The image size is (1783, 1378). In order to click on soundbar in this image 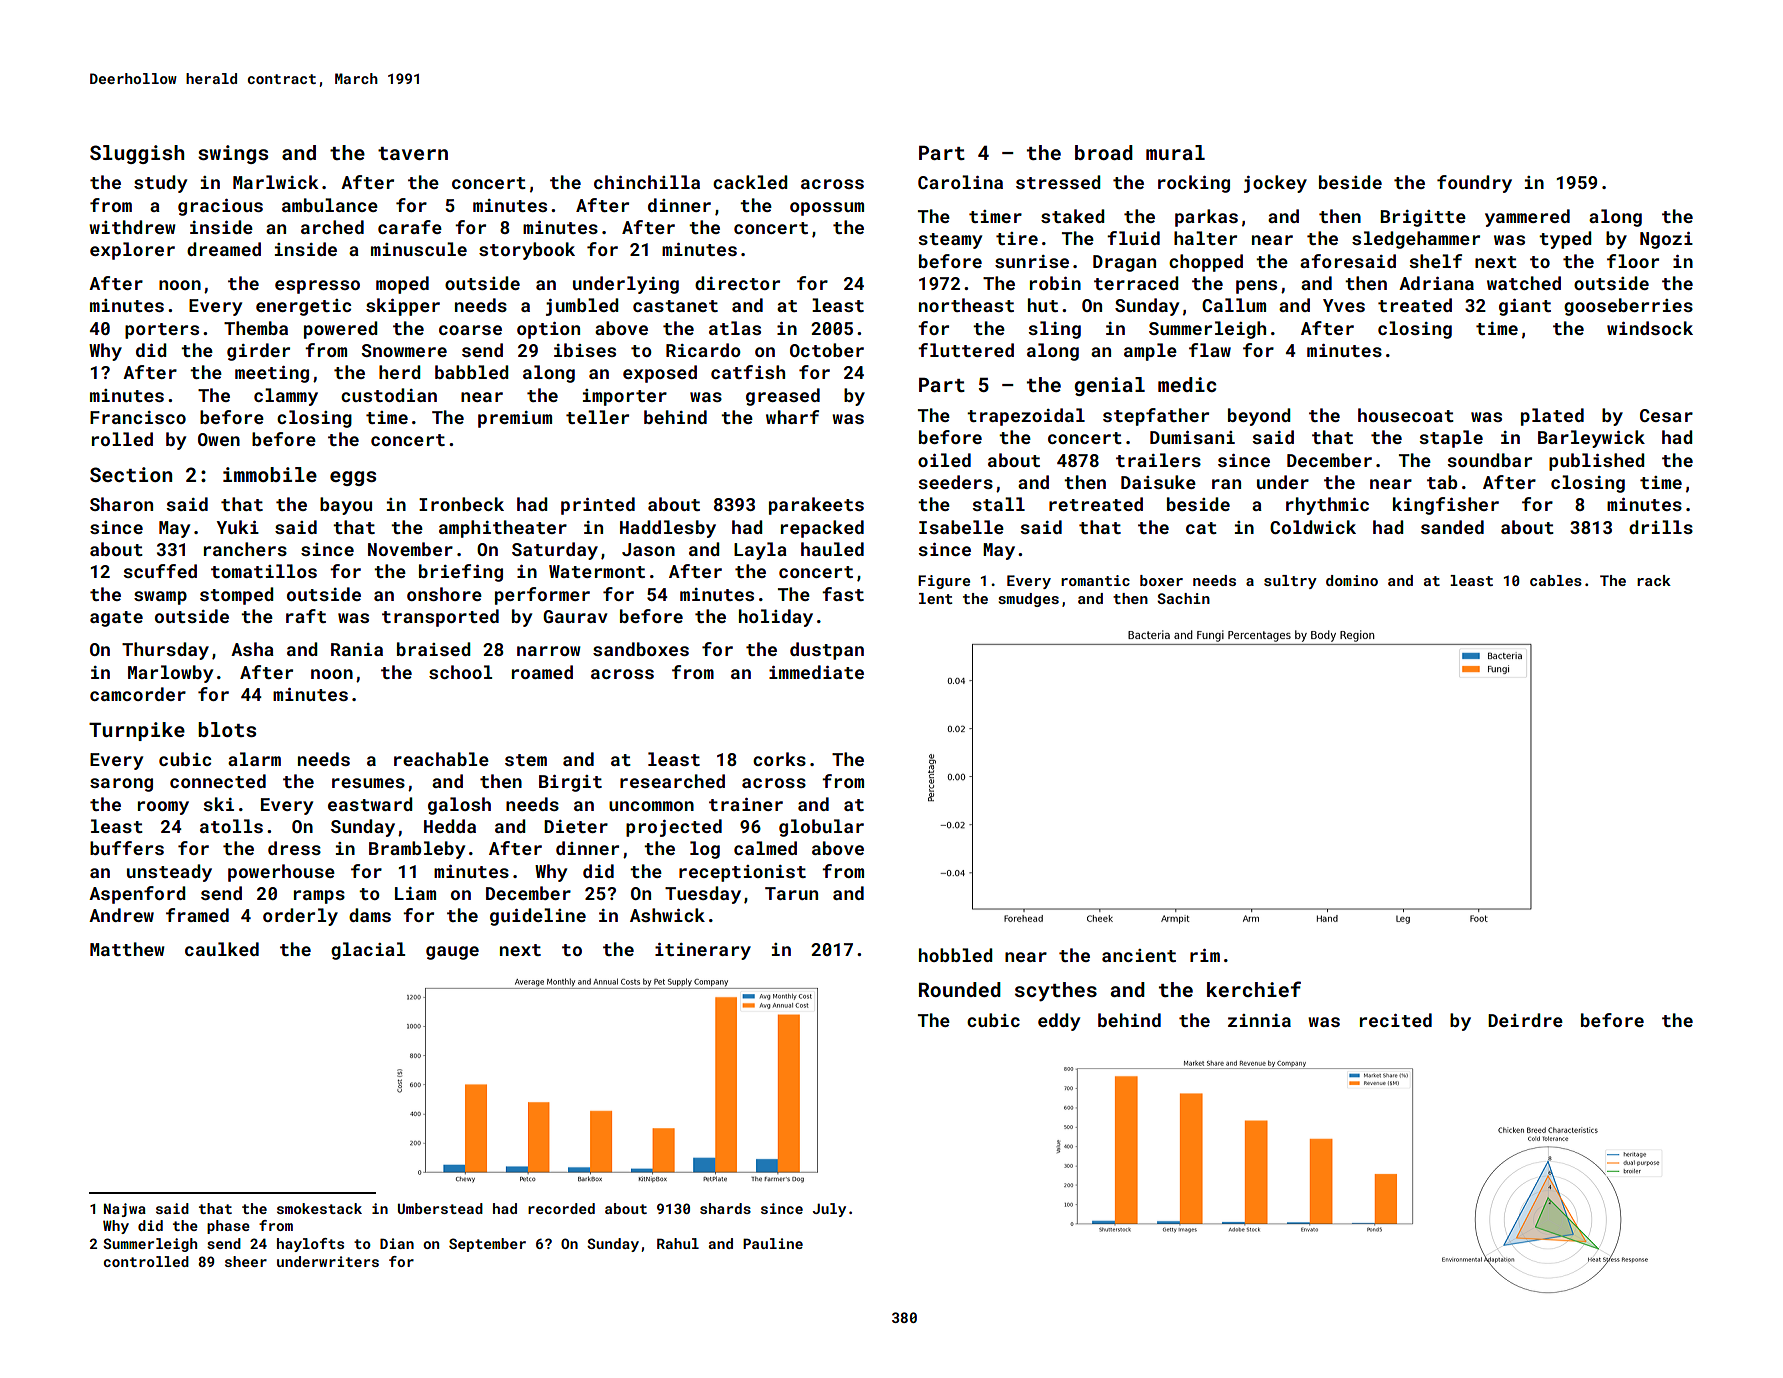, I will do `click(1489, 460)`.
